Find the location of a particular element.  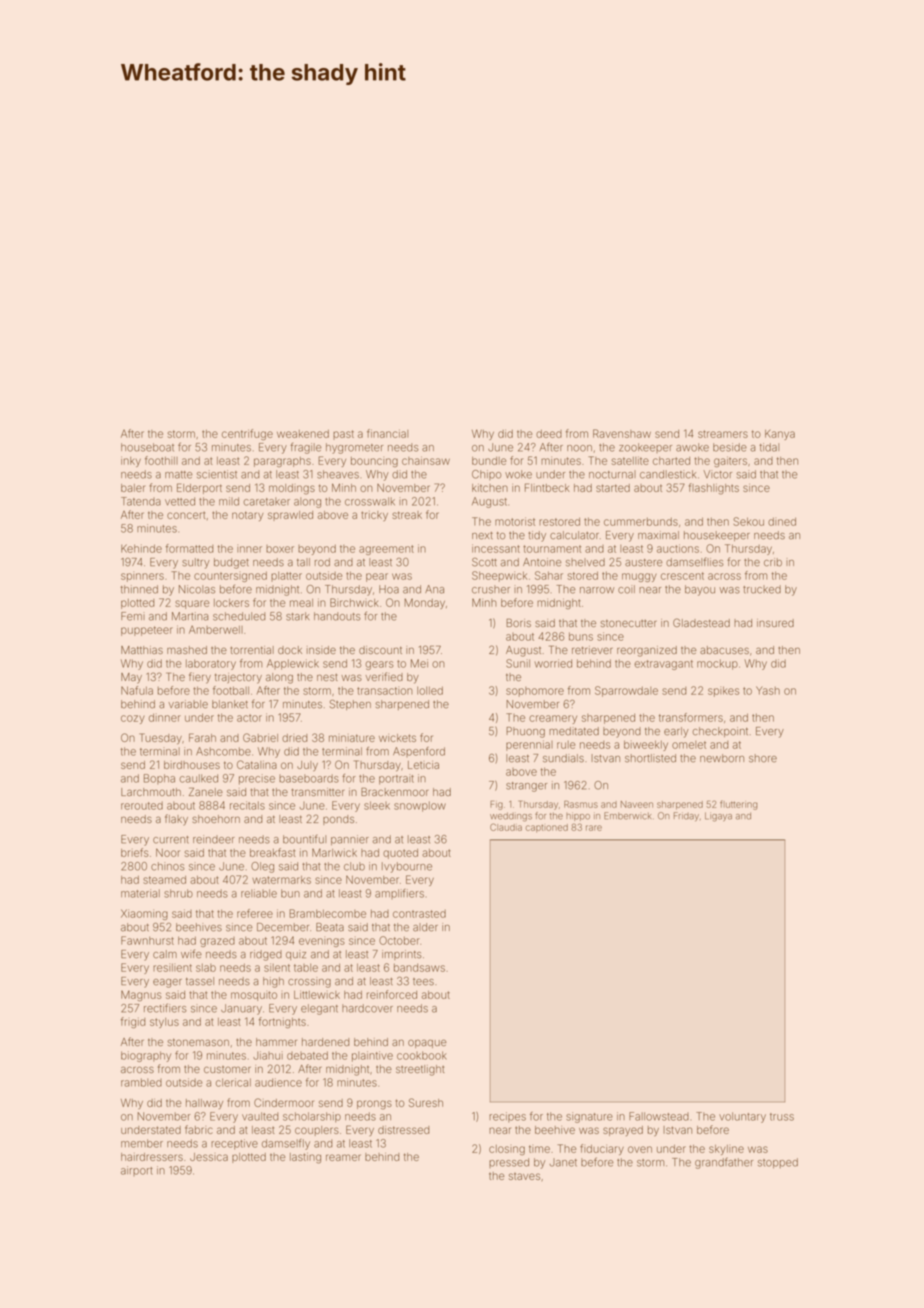

agreement is located at coordinates (386, 550).
